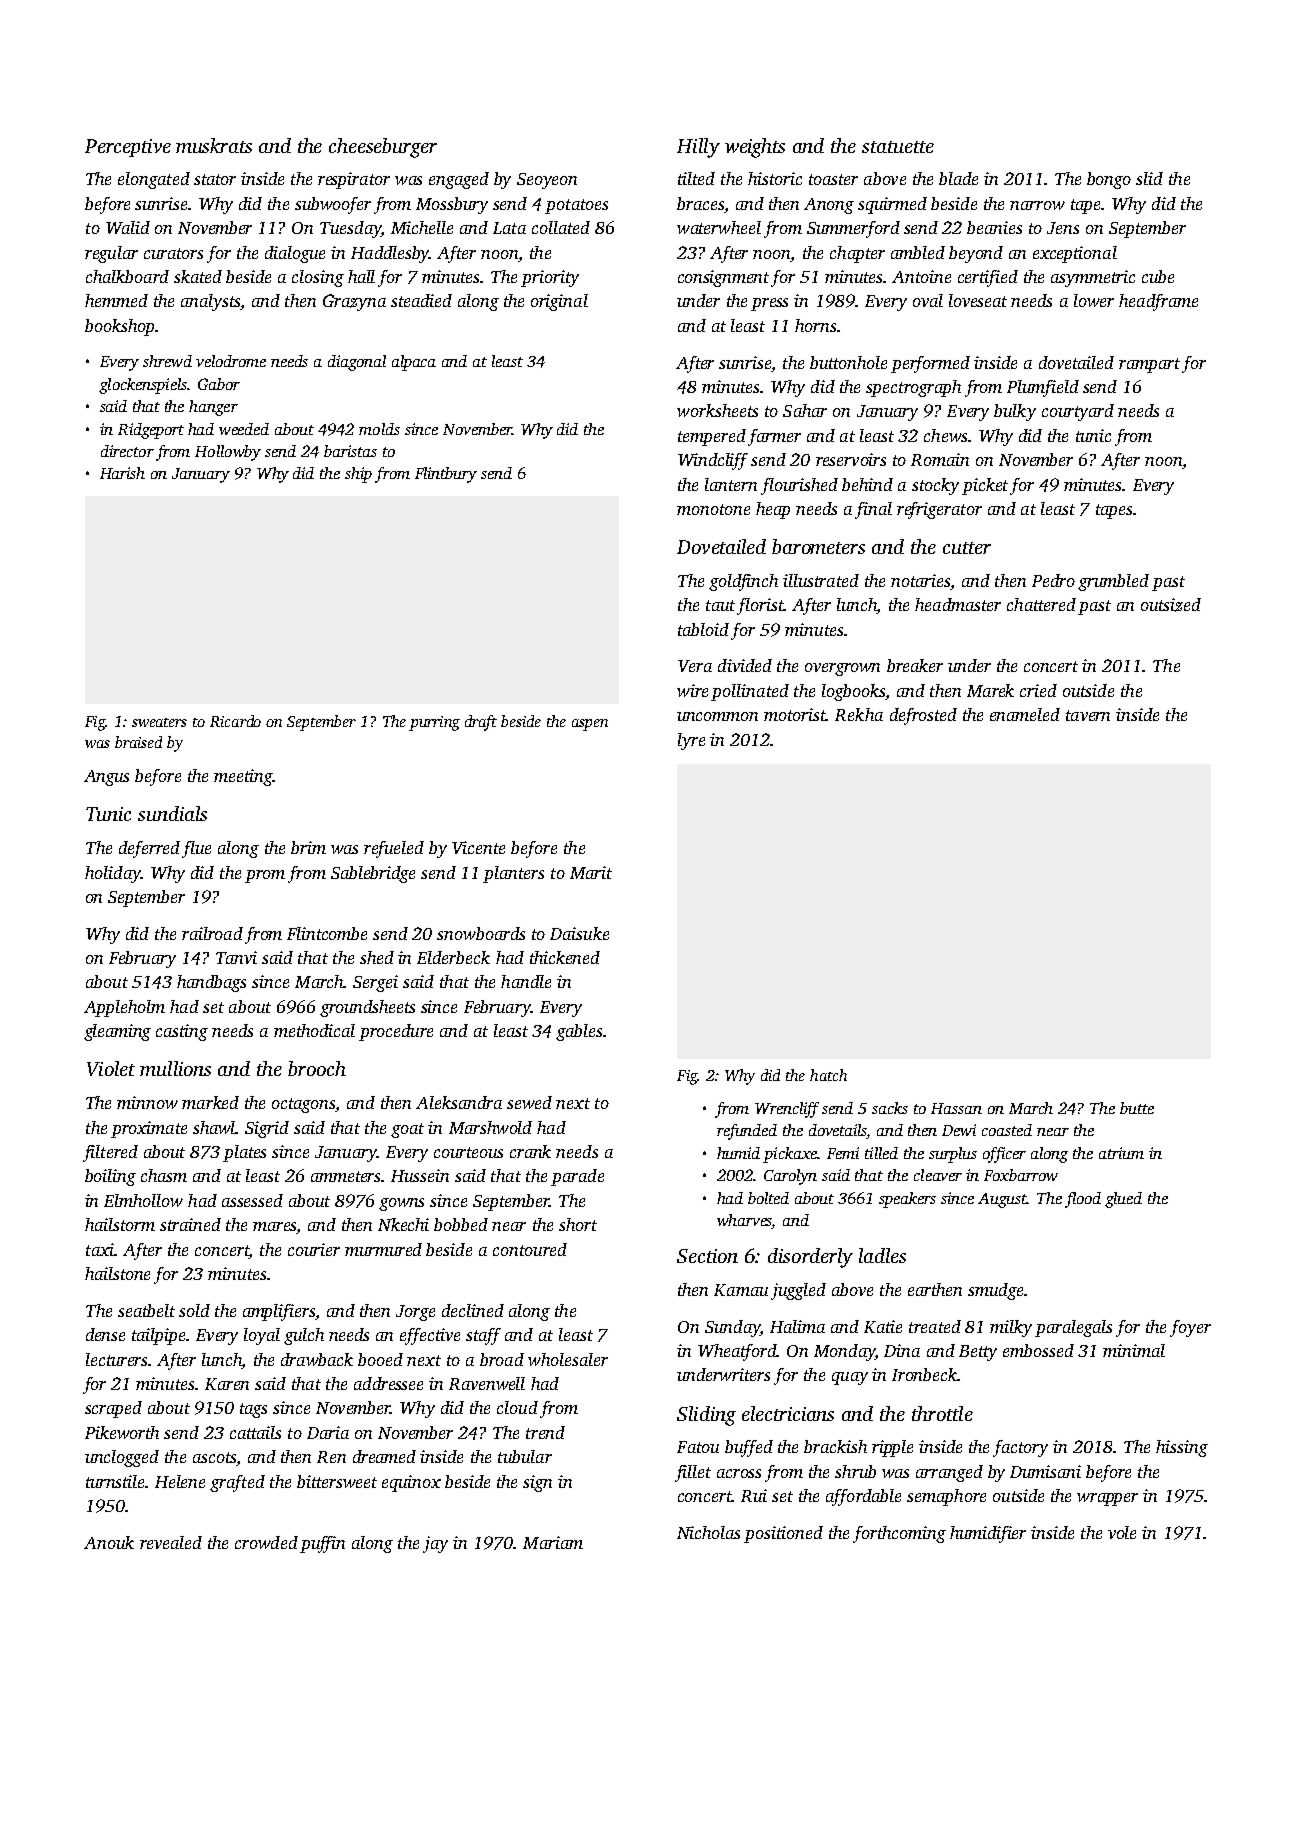 The height and width of the screenshot is (1833, 1296). Describe the element at coordinates (346, 1176) in the screenshot. I see `ammeters` at that location.
